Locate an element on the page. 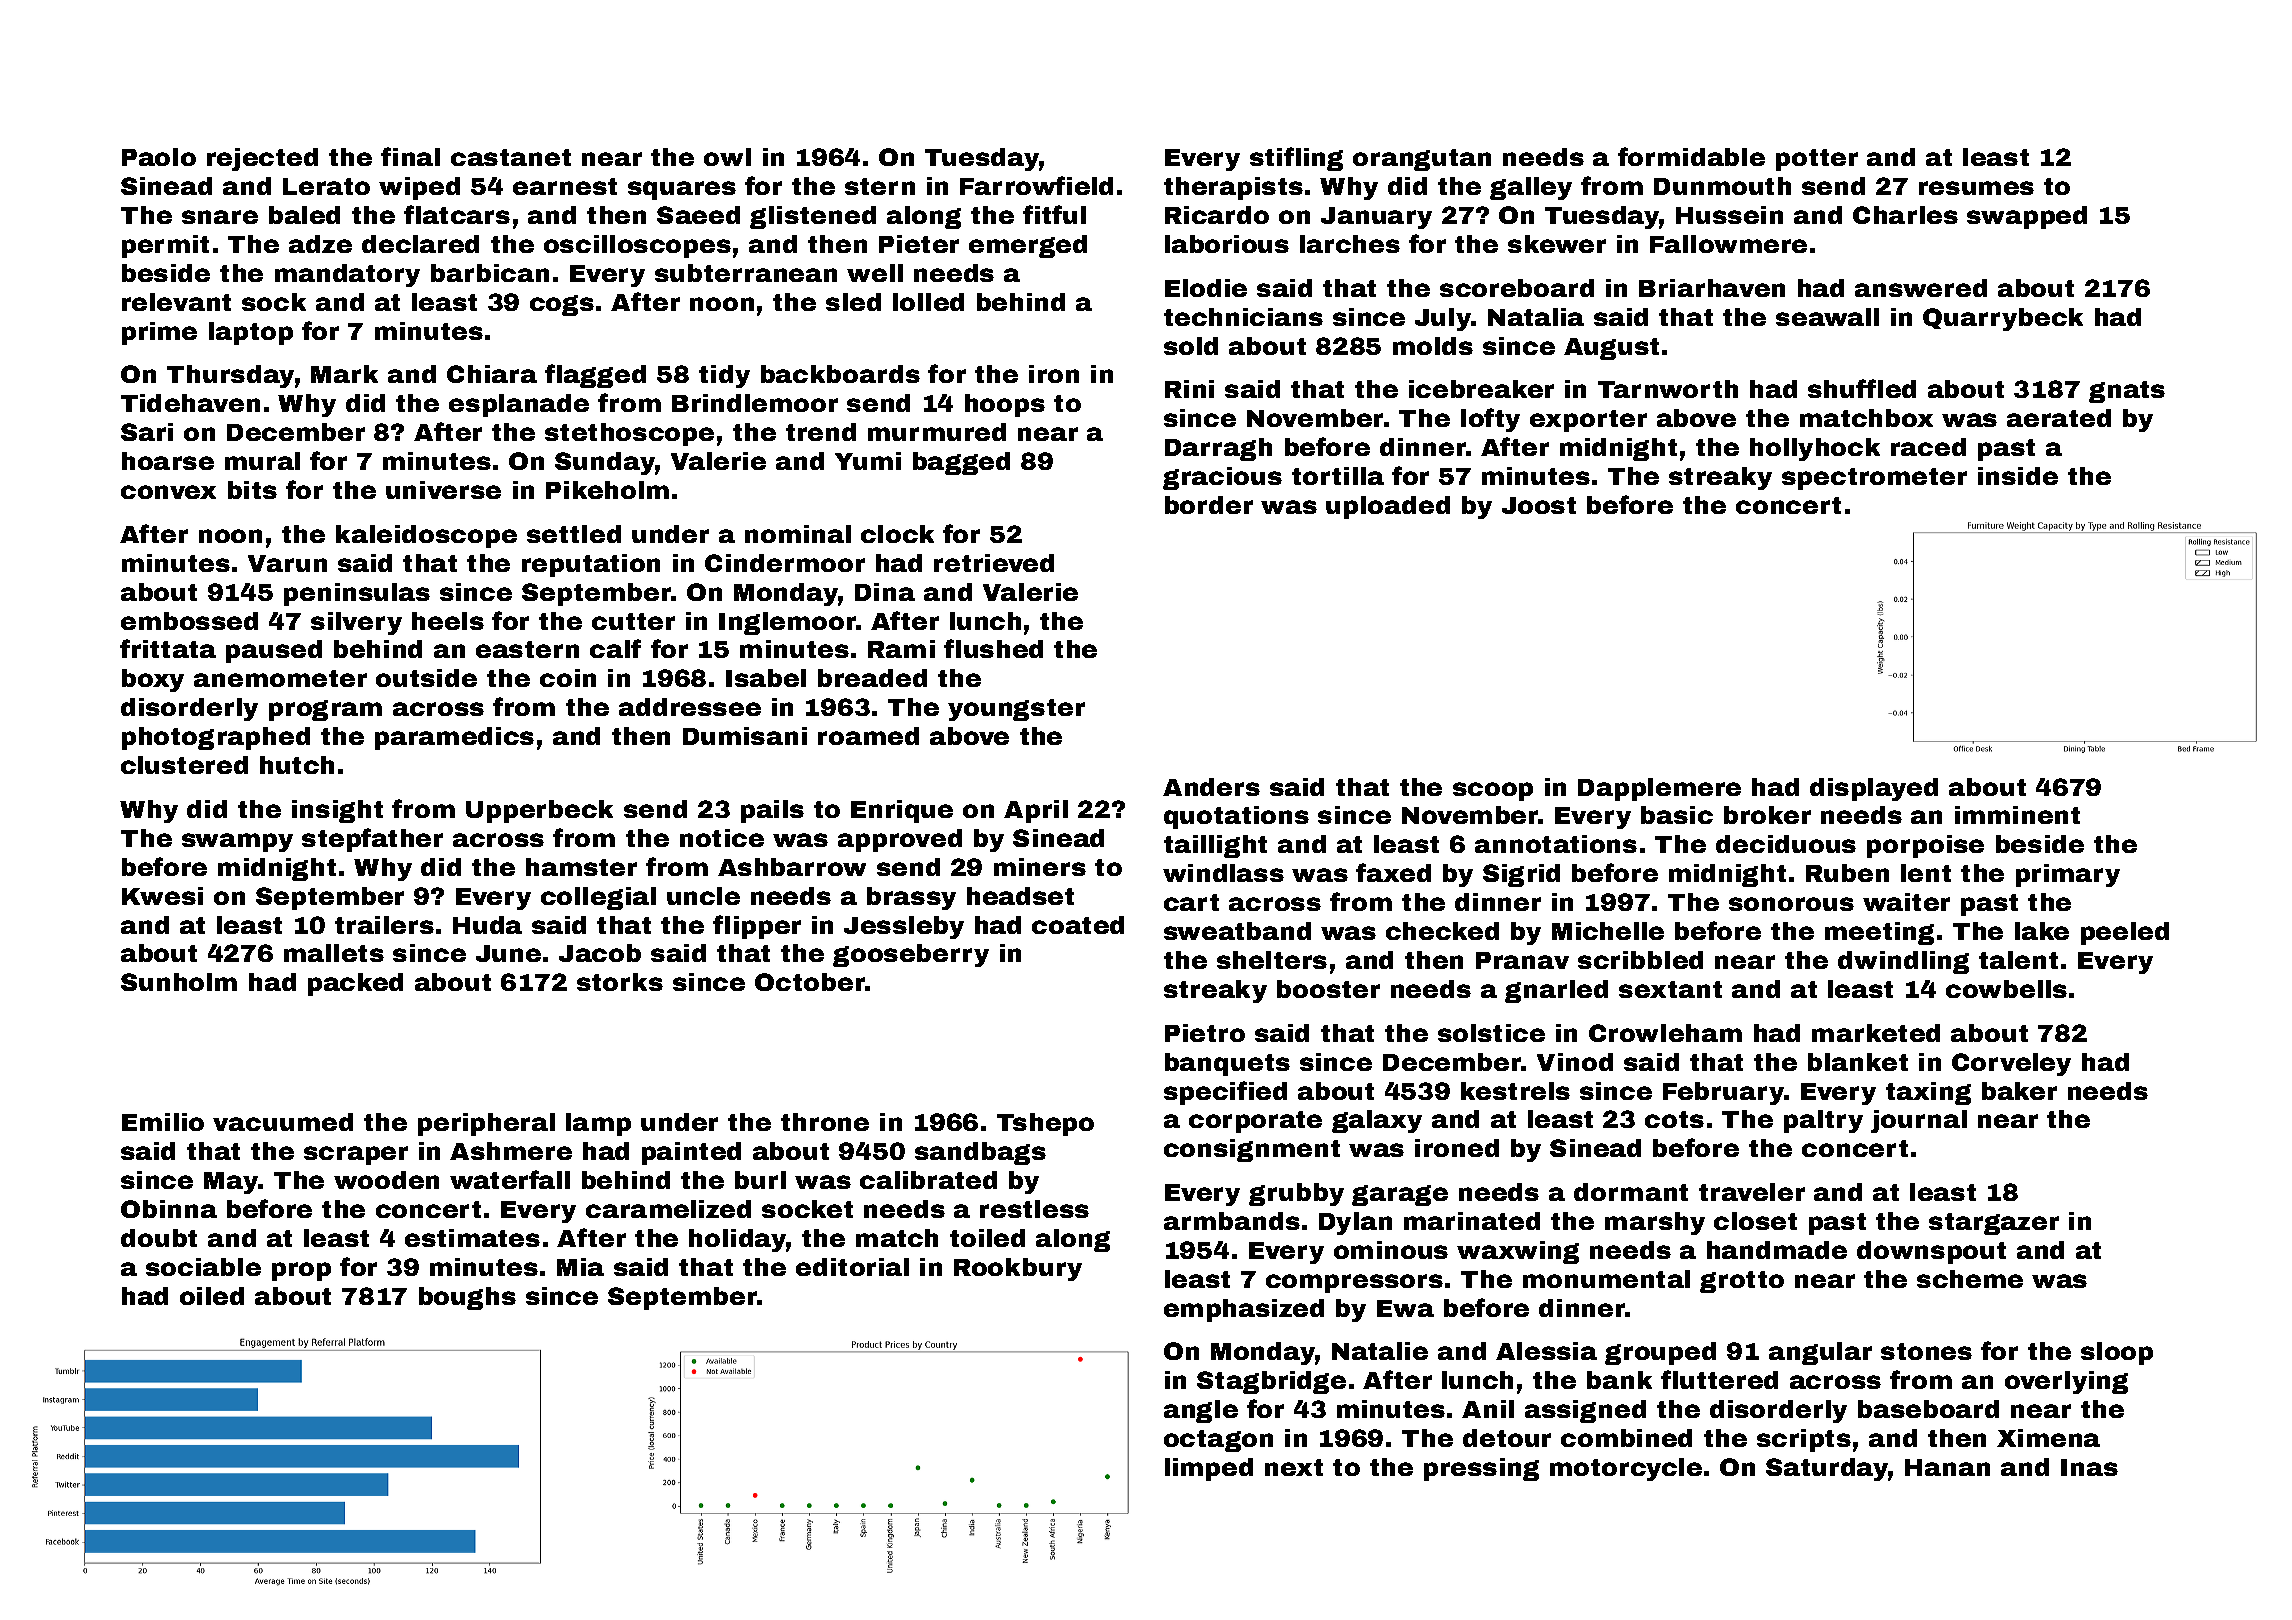 The height and width of the image is (1620, 2292). octagon is located at coordinates (1218, 1441).
